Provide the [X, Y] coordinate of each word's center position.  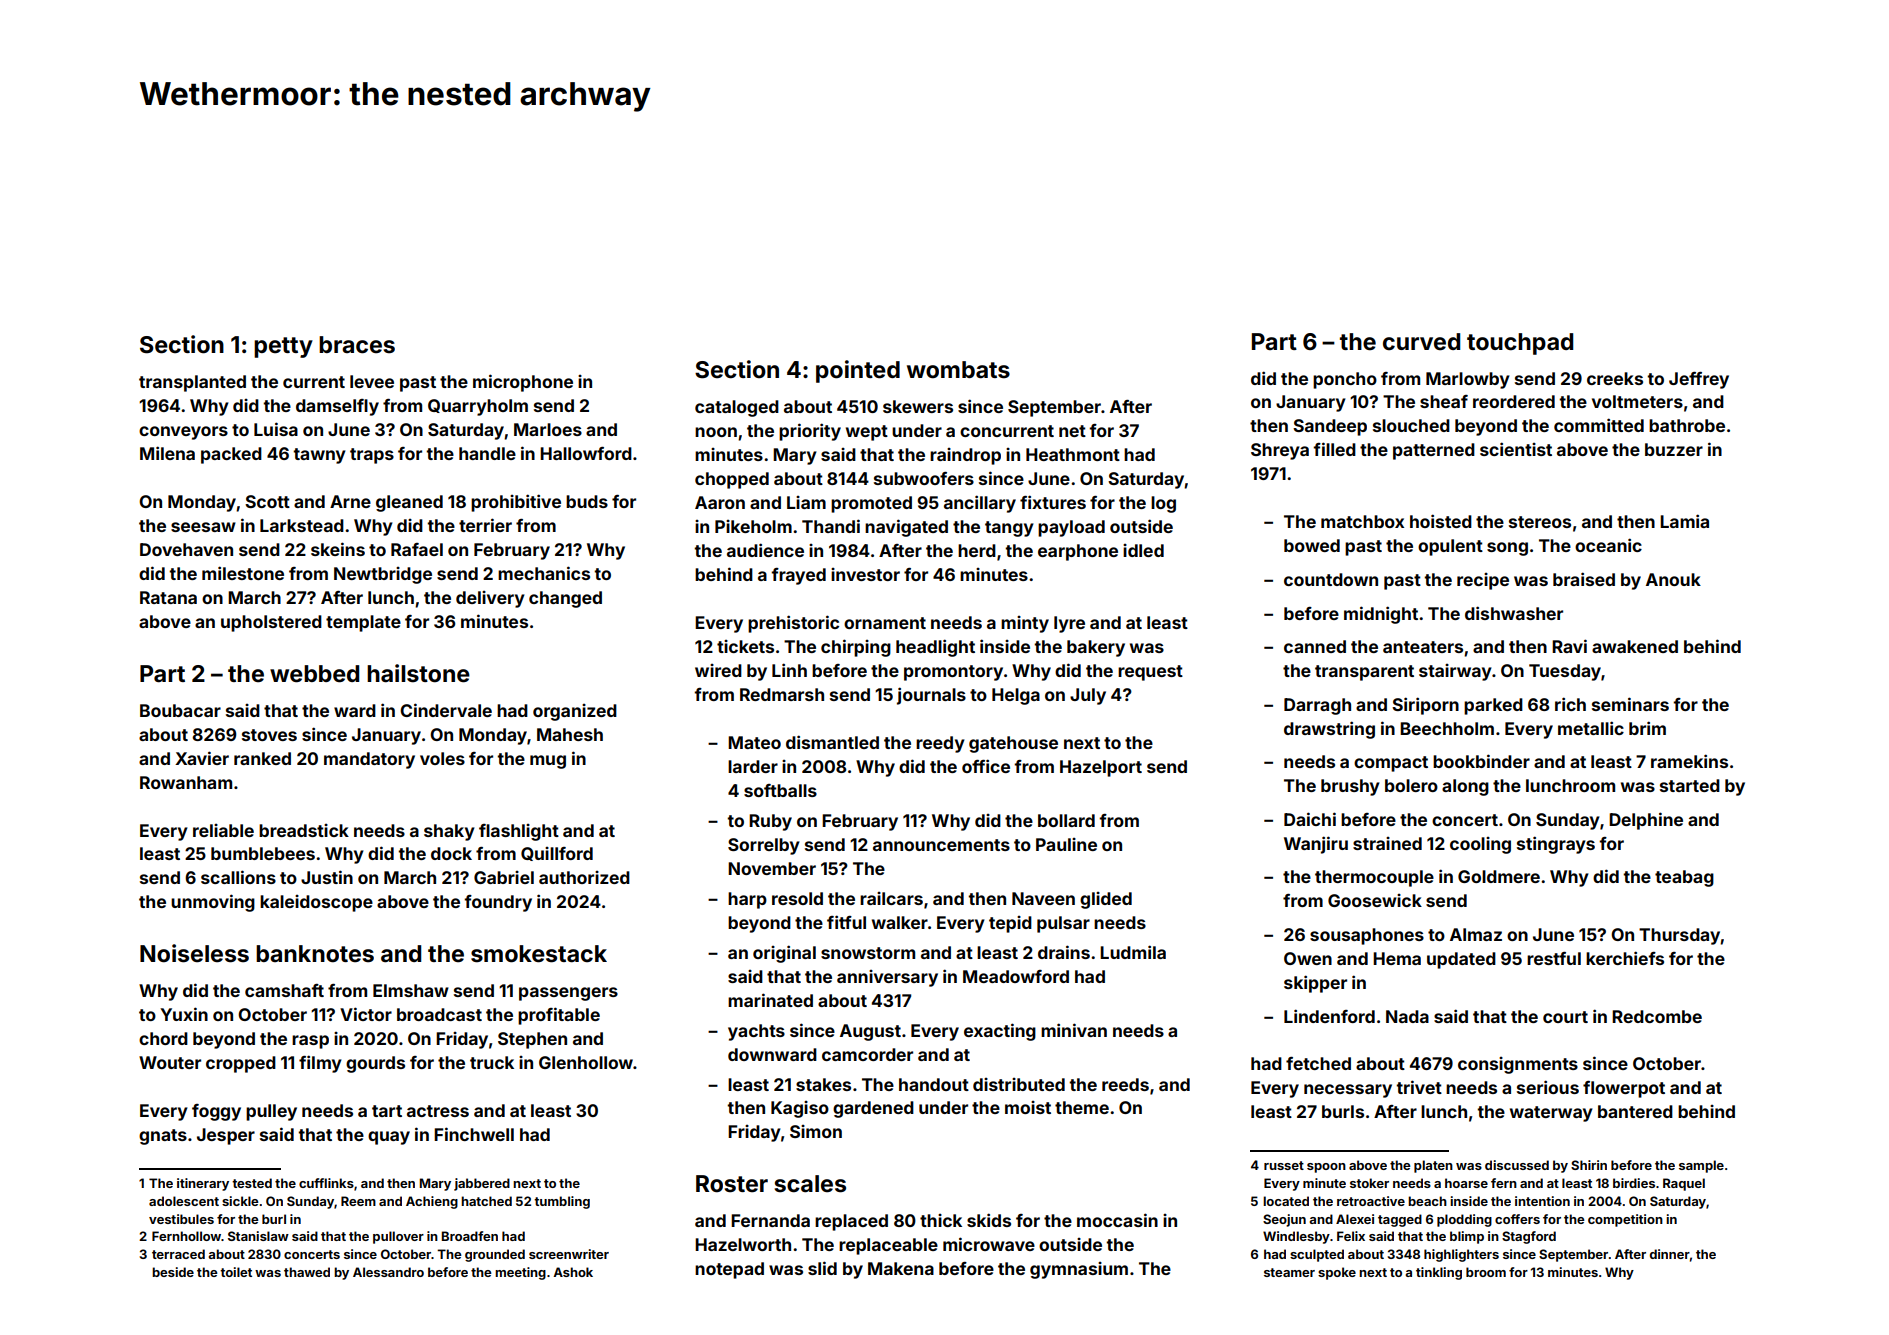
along [1465, 787]
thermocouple [1374, 878]
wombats [958, 370]
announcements [941, 845]
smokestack [539, 954]
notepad [729, 1270]
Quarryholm [478, 407]
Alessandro [388, 1272]
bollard [1066, 820]
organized [575, 712]
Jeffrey [1699, 380]
